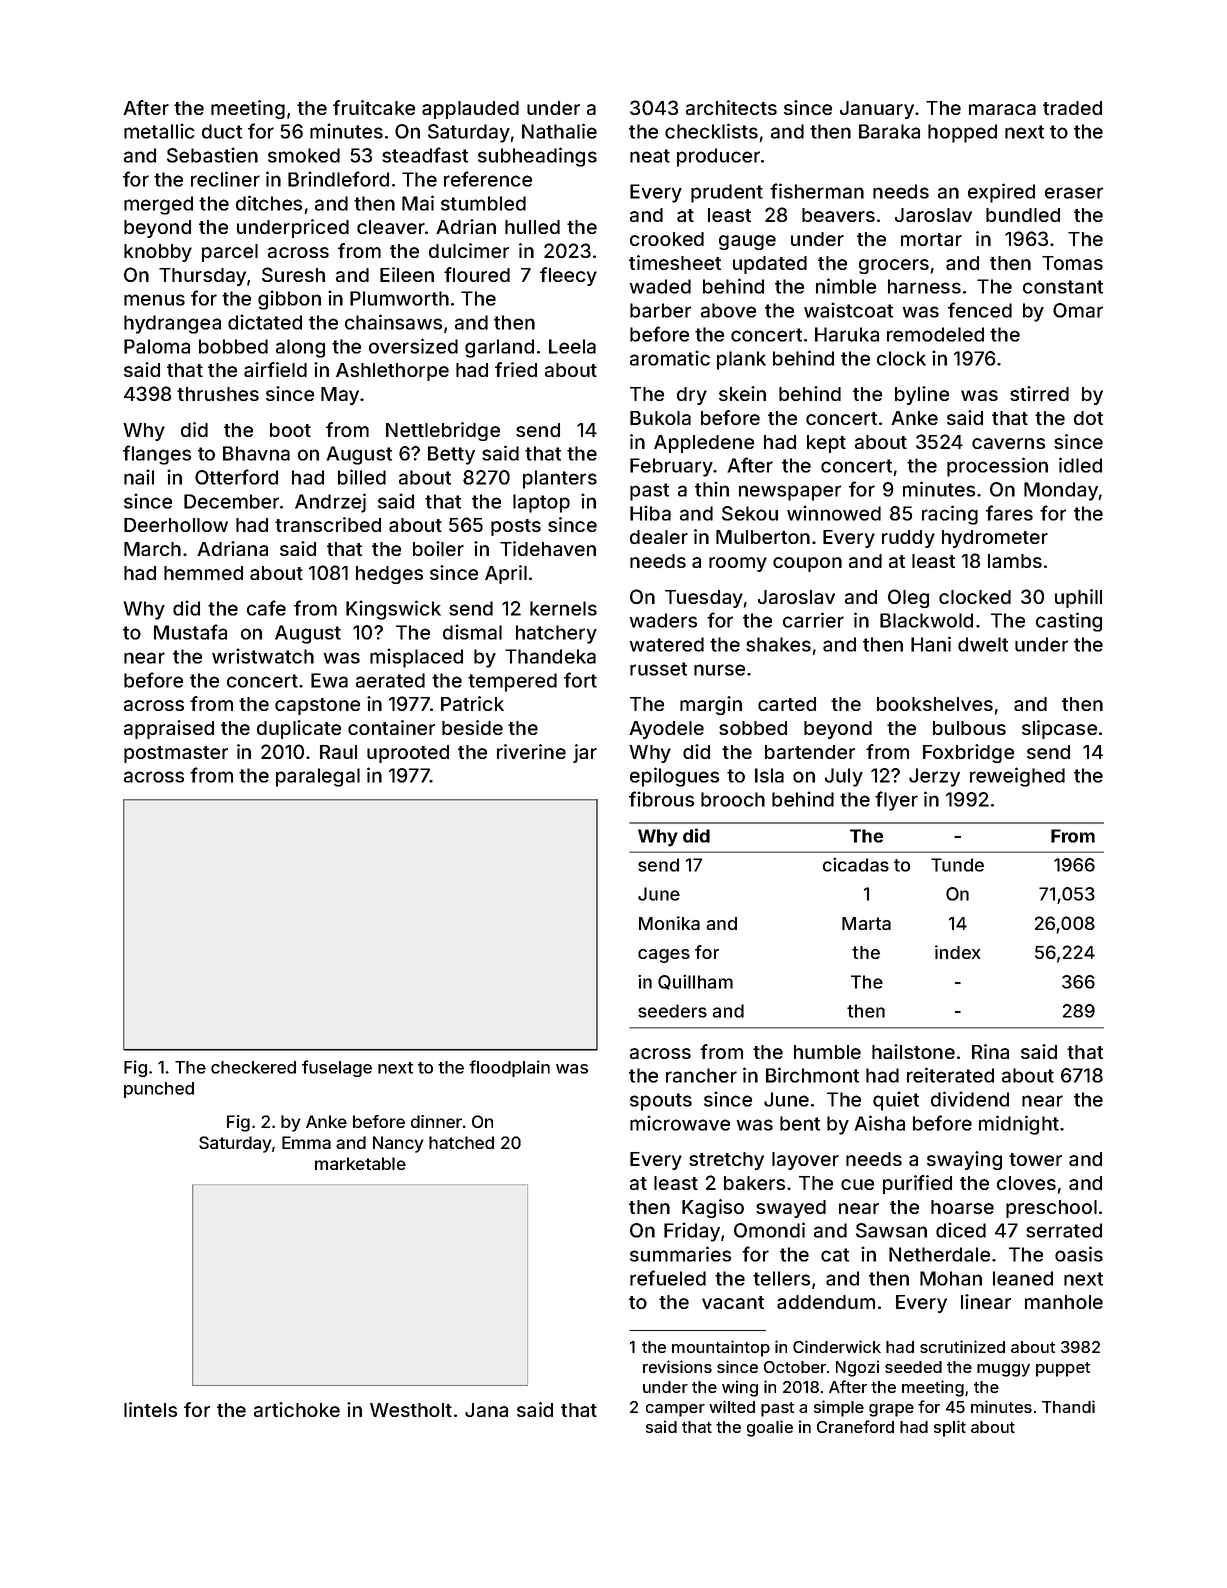 The image size is (1227, 1588). What do you see at coordinates (1072, 108) in the screenshot?
I see `traded` at bounding box center [1072, 108].
